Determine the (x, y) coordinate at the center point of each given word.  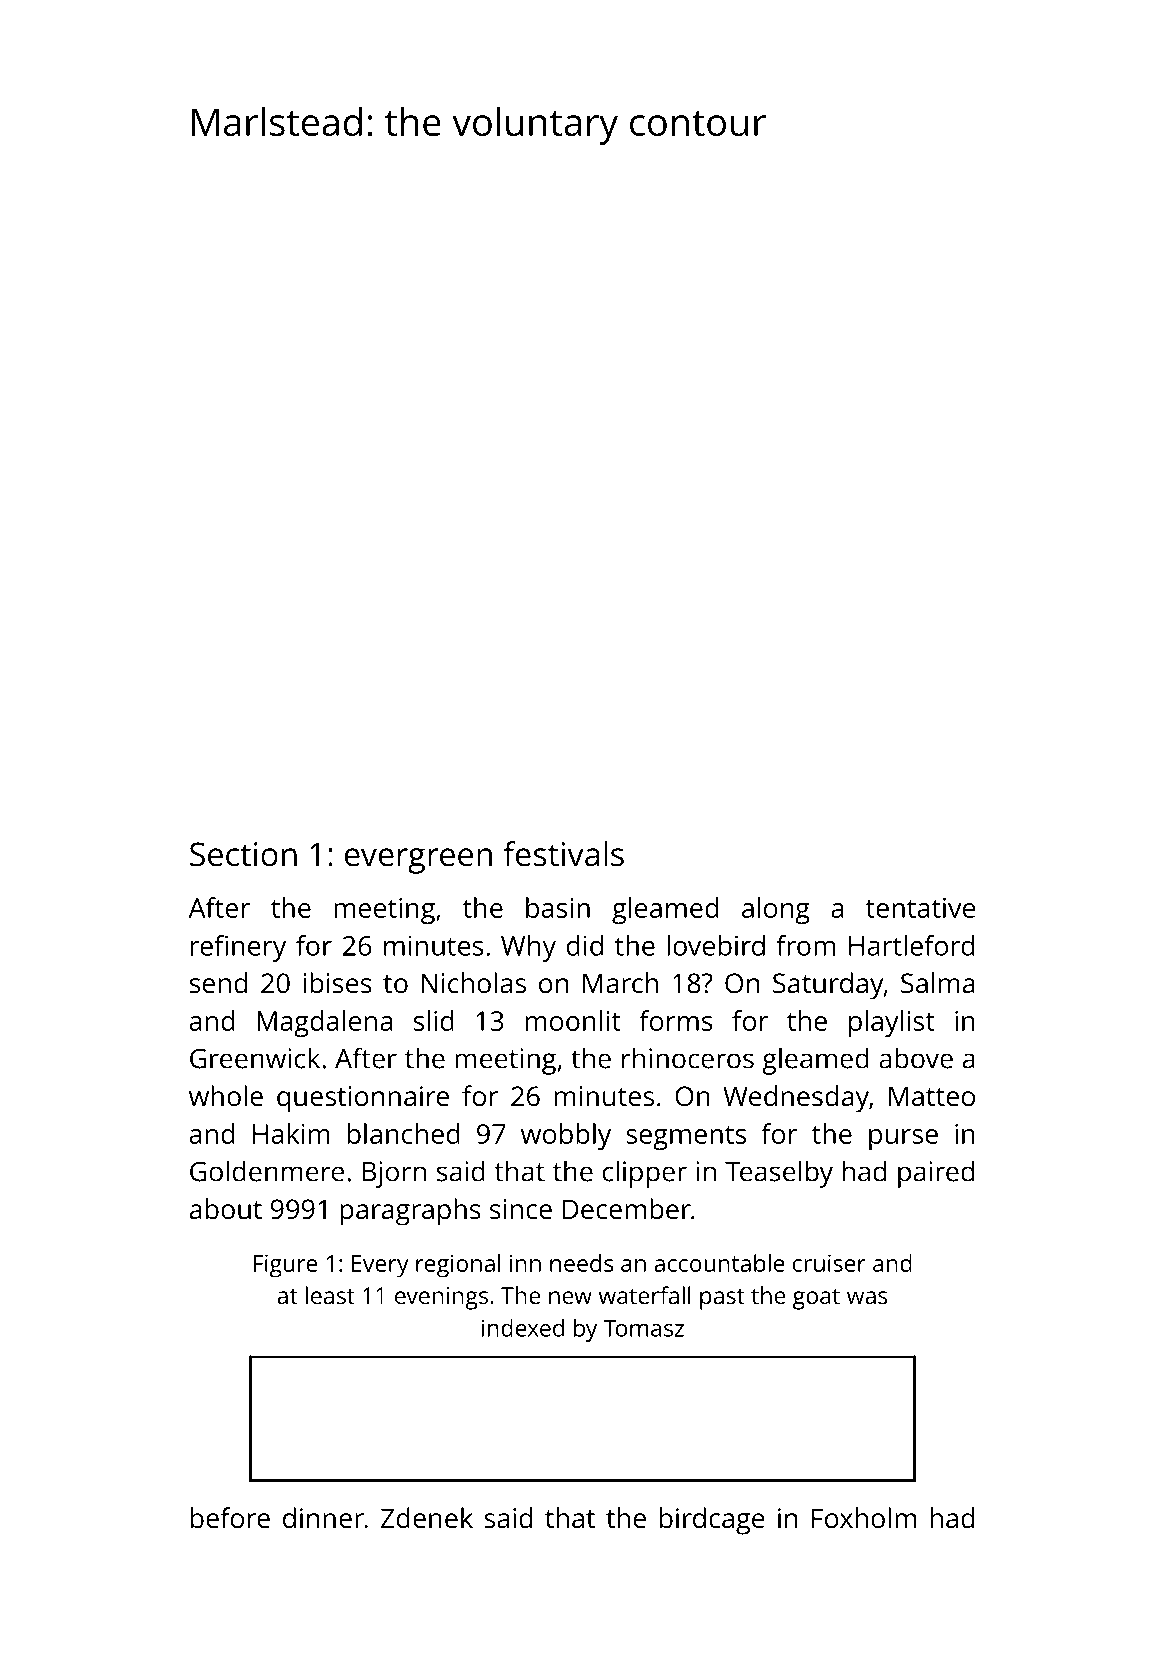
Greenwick (255, 1058)
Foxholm (864, 1517)
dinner (323, 1518)
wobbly (566, 1136)
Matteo (932, 1096)
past (722, 1299)
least (330, 1295)
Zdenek (427, 1518)
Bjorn (394, 1174)
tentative (920, 908)
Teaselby (779, 1174)
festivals (563, 854)
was (867, 1297)
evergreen (418, 861)
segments (686, 1138)
